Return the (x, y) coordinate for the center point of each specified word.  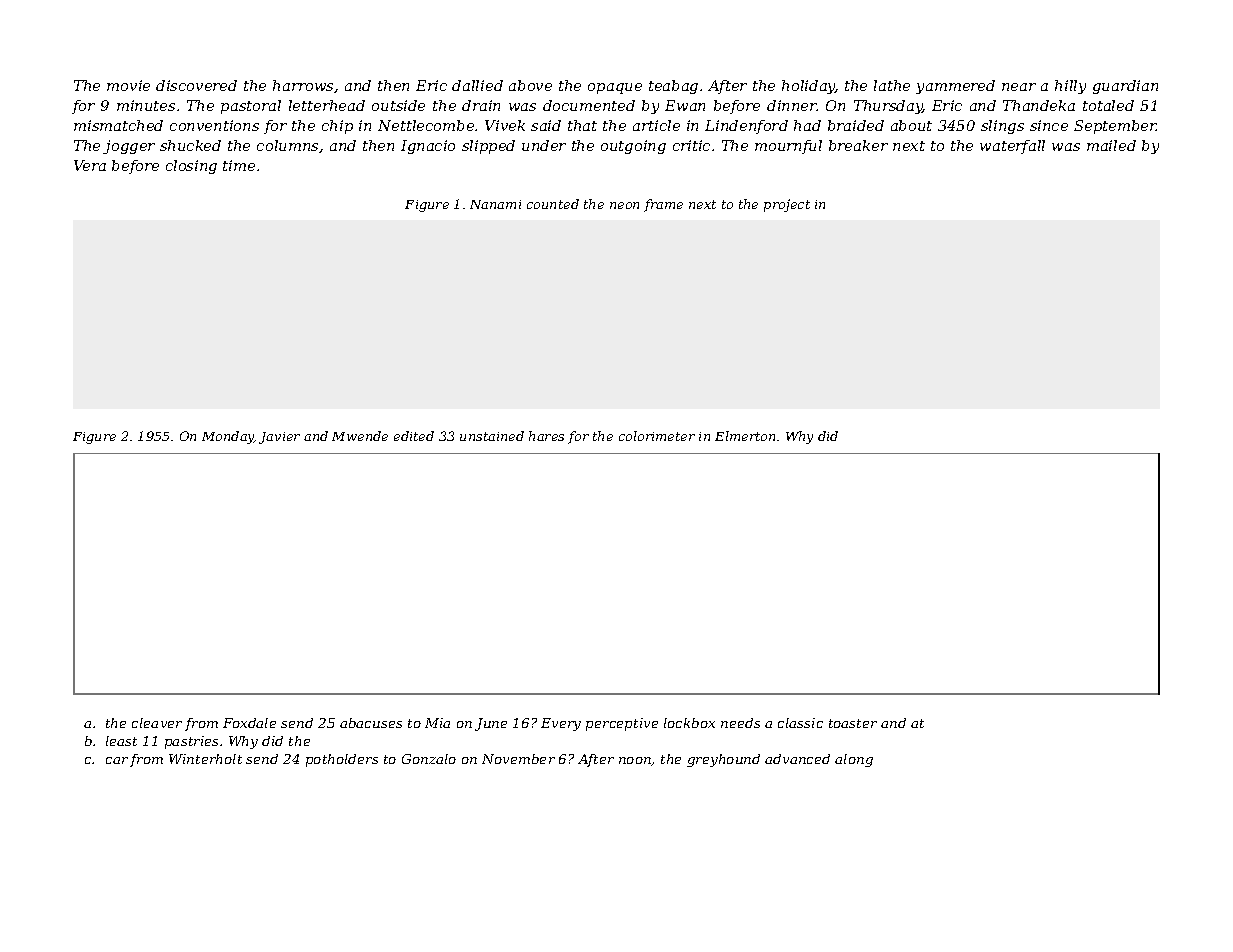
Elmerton (745, 436)
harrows (303, 85)
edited (414, 436)
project (787, 205)
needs (740, 723)
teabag (673, 87)
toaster (853, 723)
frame (663, 205)
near (1019, 87)
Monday (228, 437)
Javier (279, 438)
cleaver (157, 723)
